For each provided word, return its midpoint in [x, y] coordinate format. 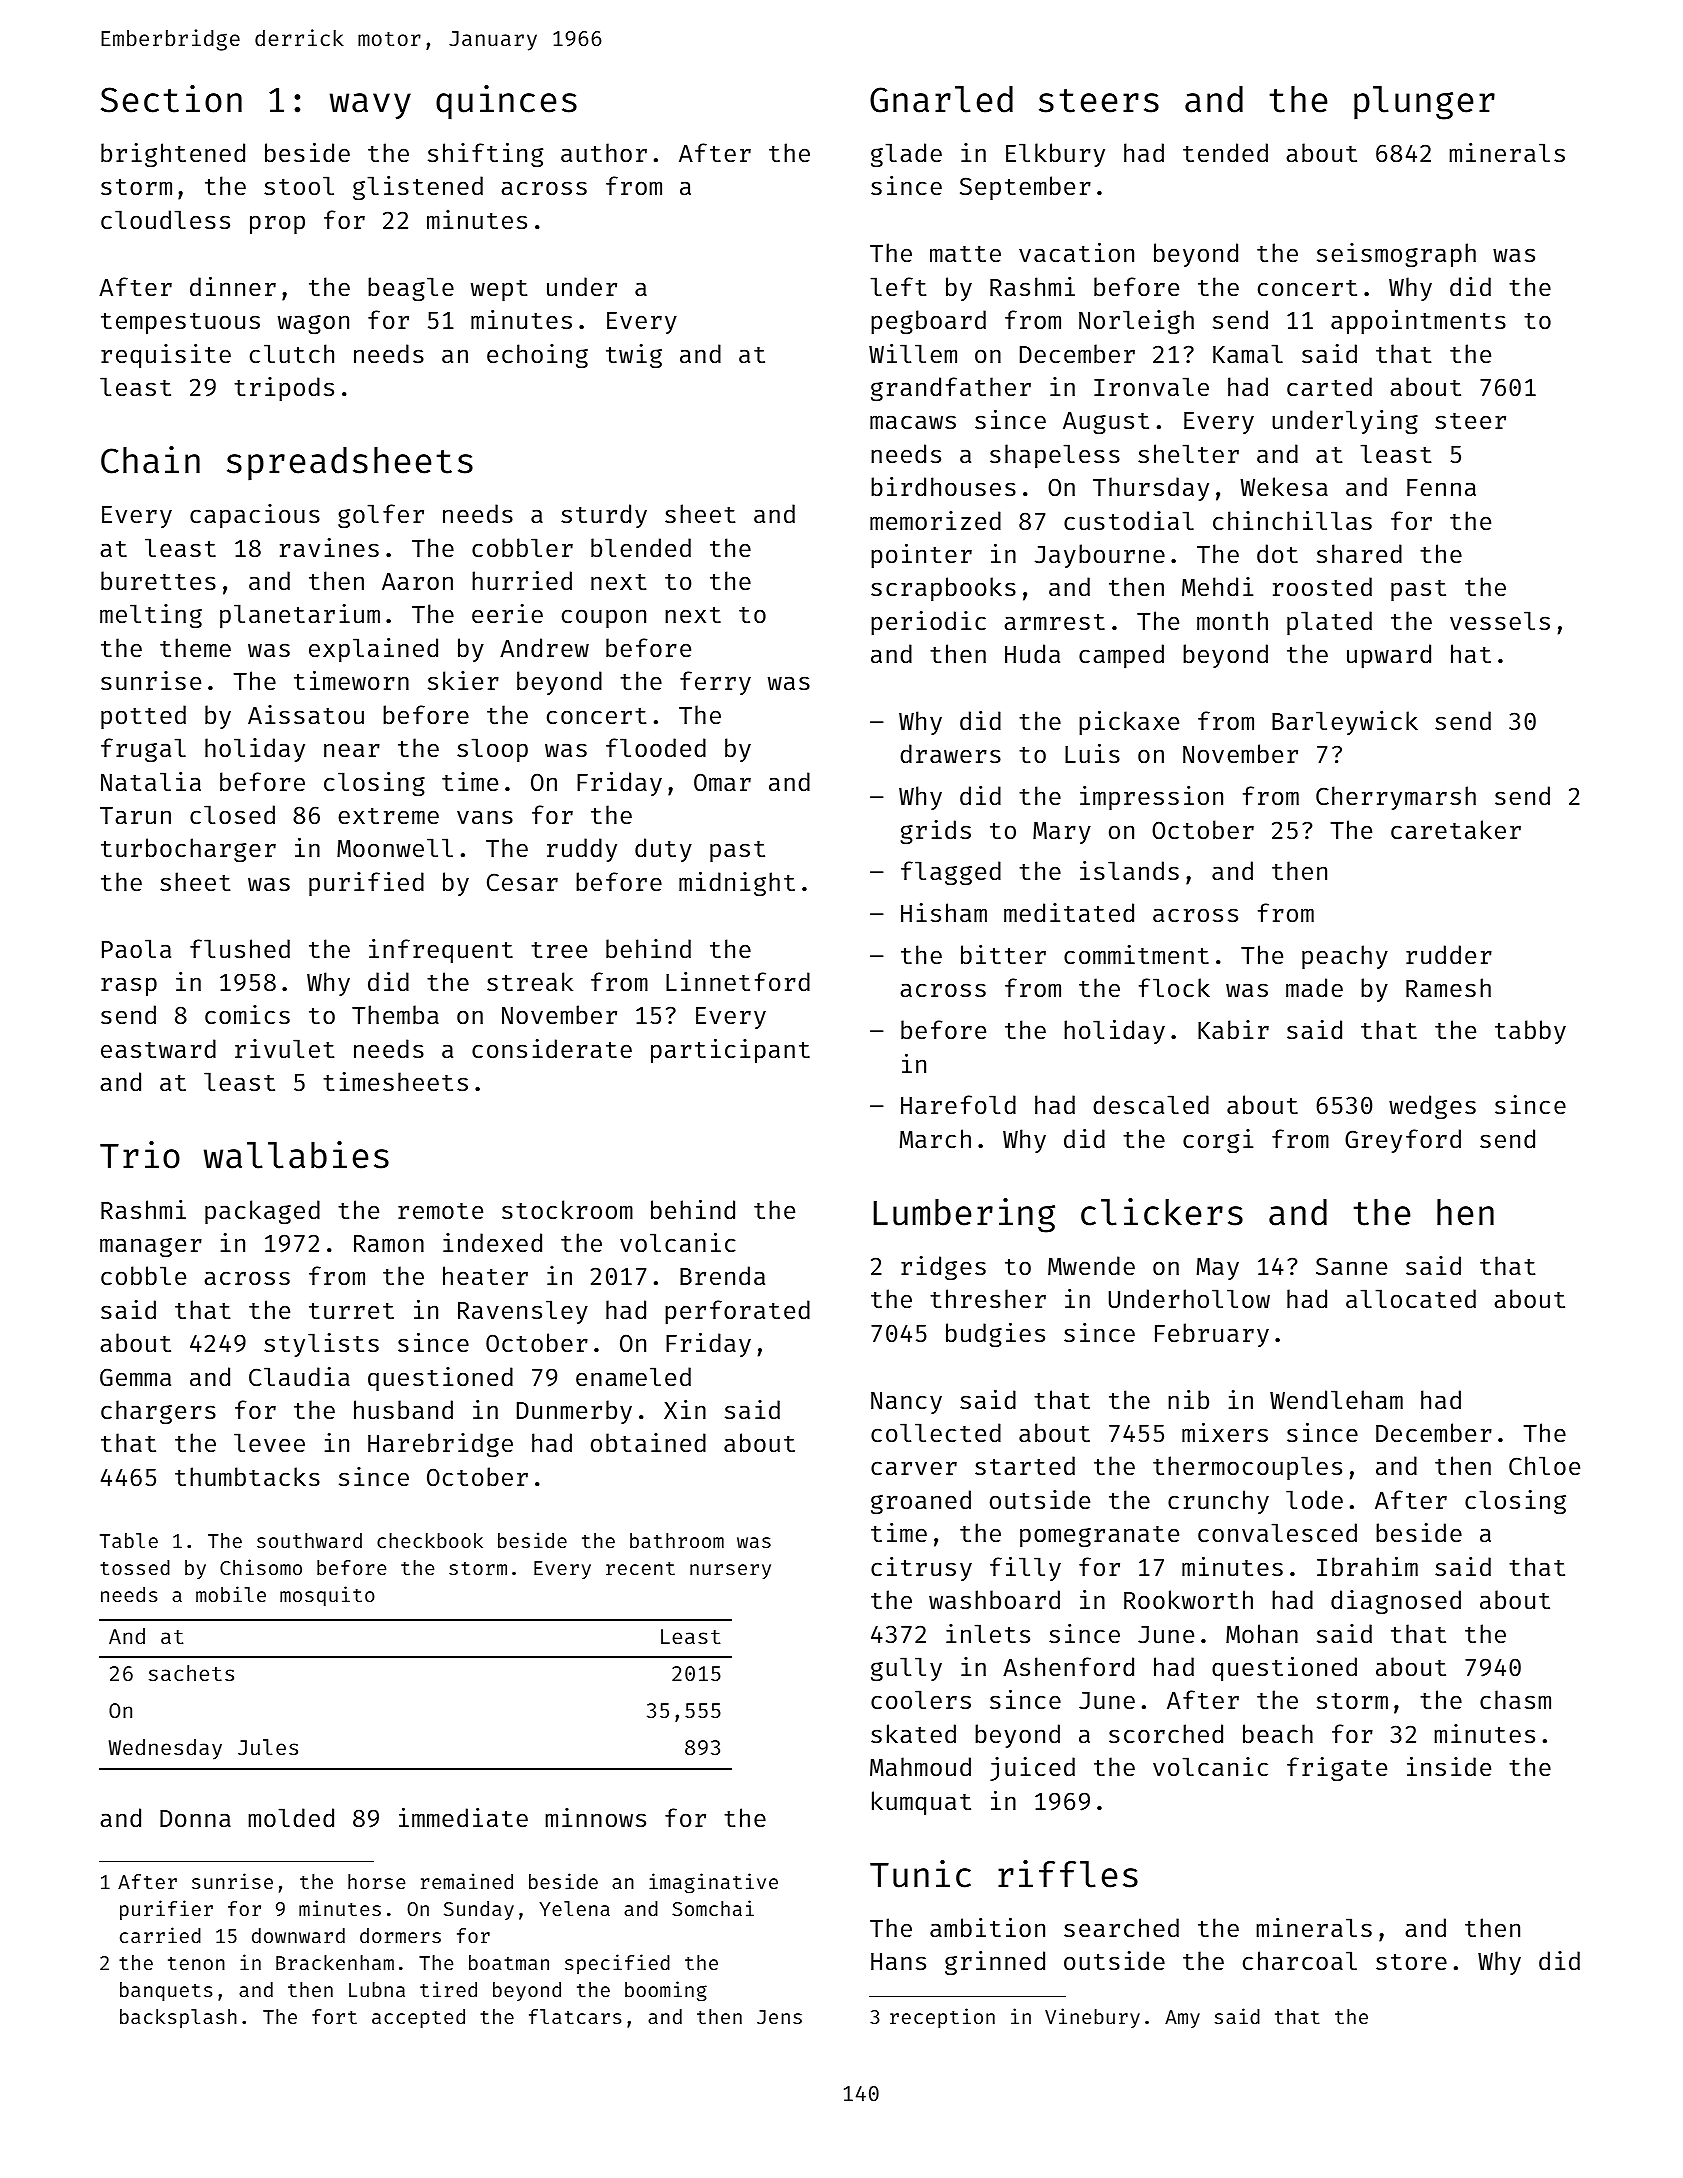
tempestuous [180, 323]
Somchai [713, 1908]
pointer [921, 556]
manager [151, 1247]
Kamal [1248, 354]
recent [640, 1568]
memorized [935, 521]
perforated [737, 1312]
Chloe [1544, 1466]
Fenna [1441, 488]
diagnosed [1396, 1602]
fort [334, 2016]
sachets [191, 1673]
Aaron [417, 582]
